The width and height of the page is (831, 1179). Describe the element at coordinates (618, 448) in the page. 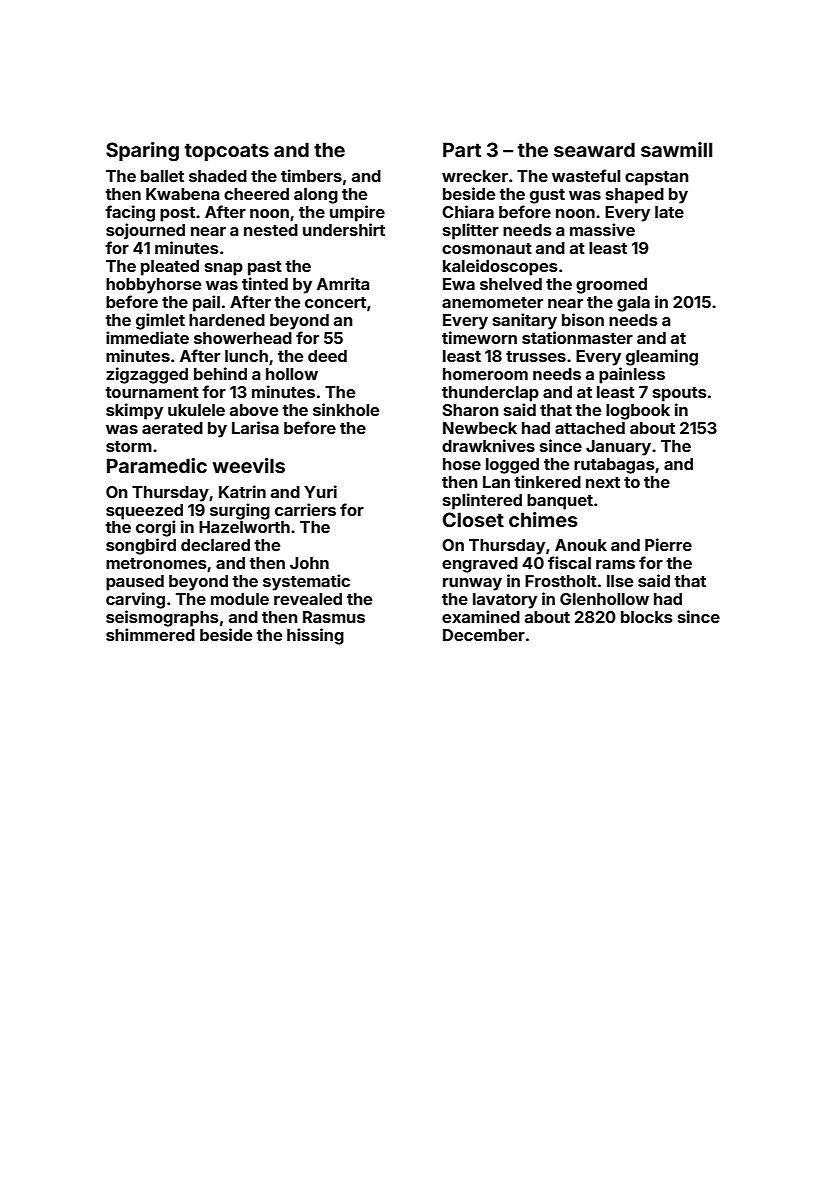

I see `January` at that location.
